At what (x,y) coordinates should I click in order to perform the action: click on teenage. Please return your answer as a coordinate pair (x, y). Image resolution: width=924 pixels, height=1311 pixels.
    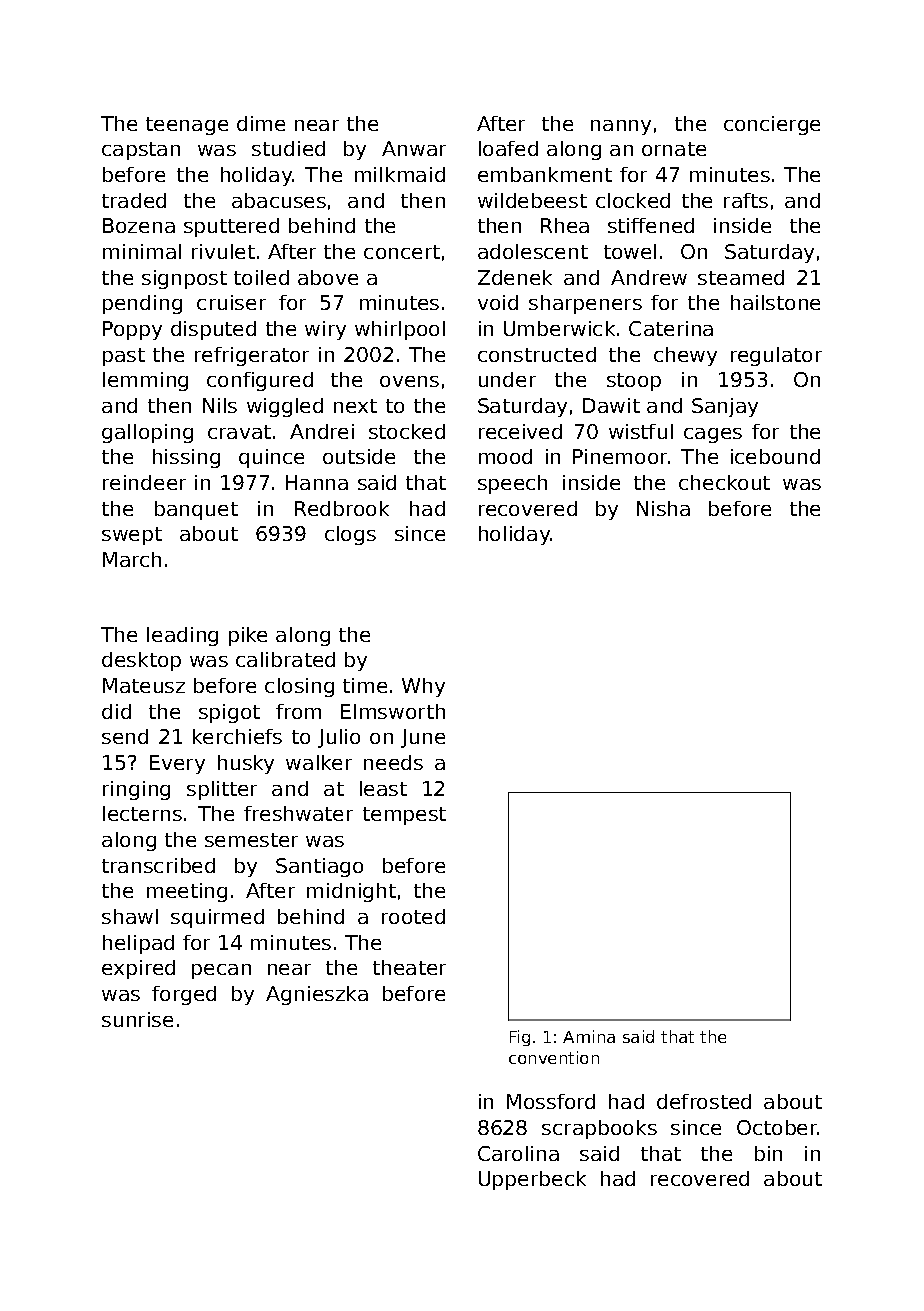
    Looking at the image, I should click on (187, 126).
